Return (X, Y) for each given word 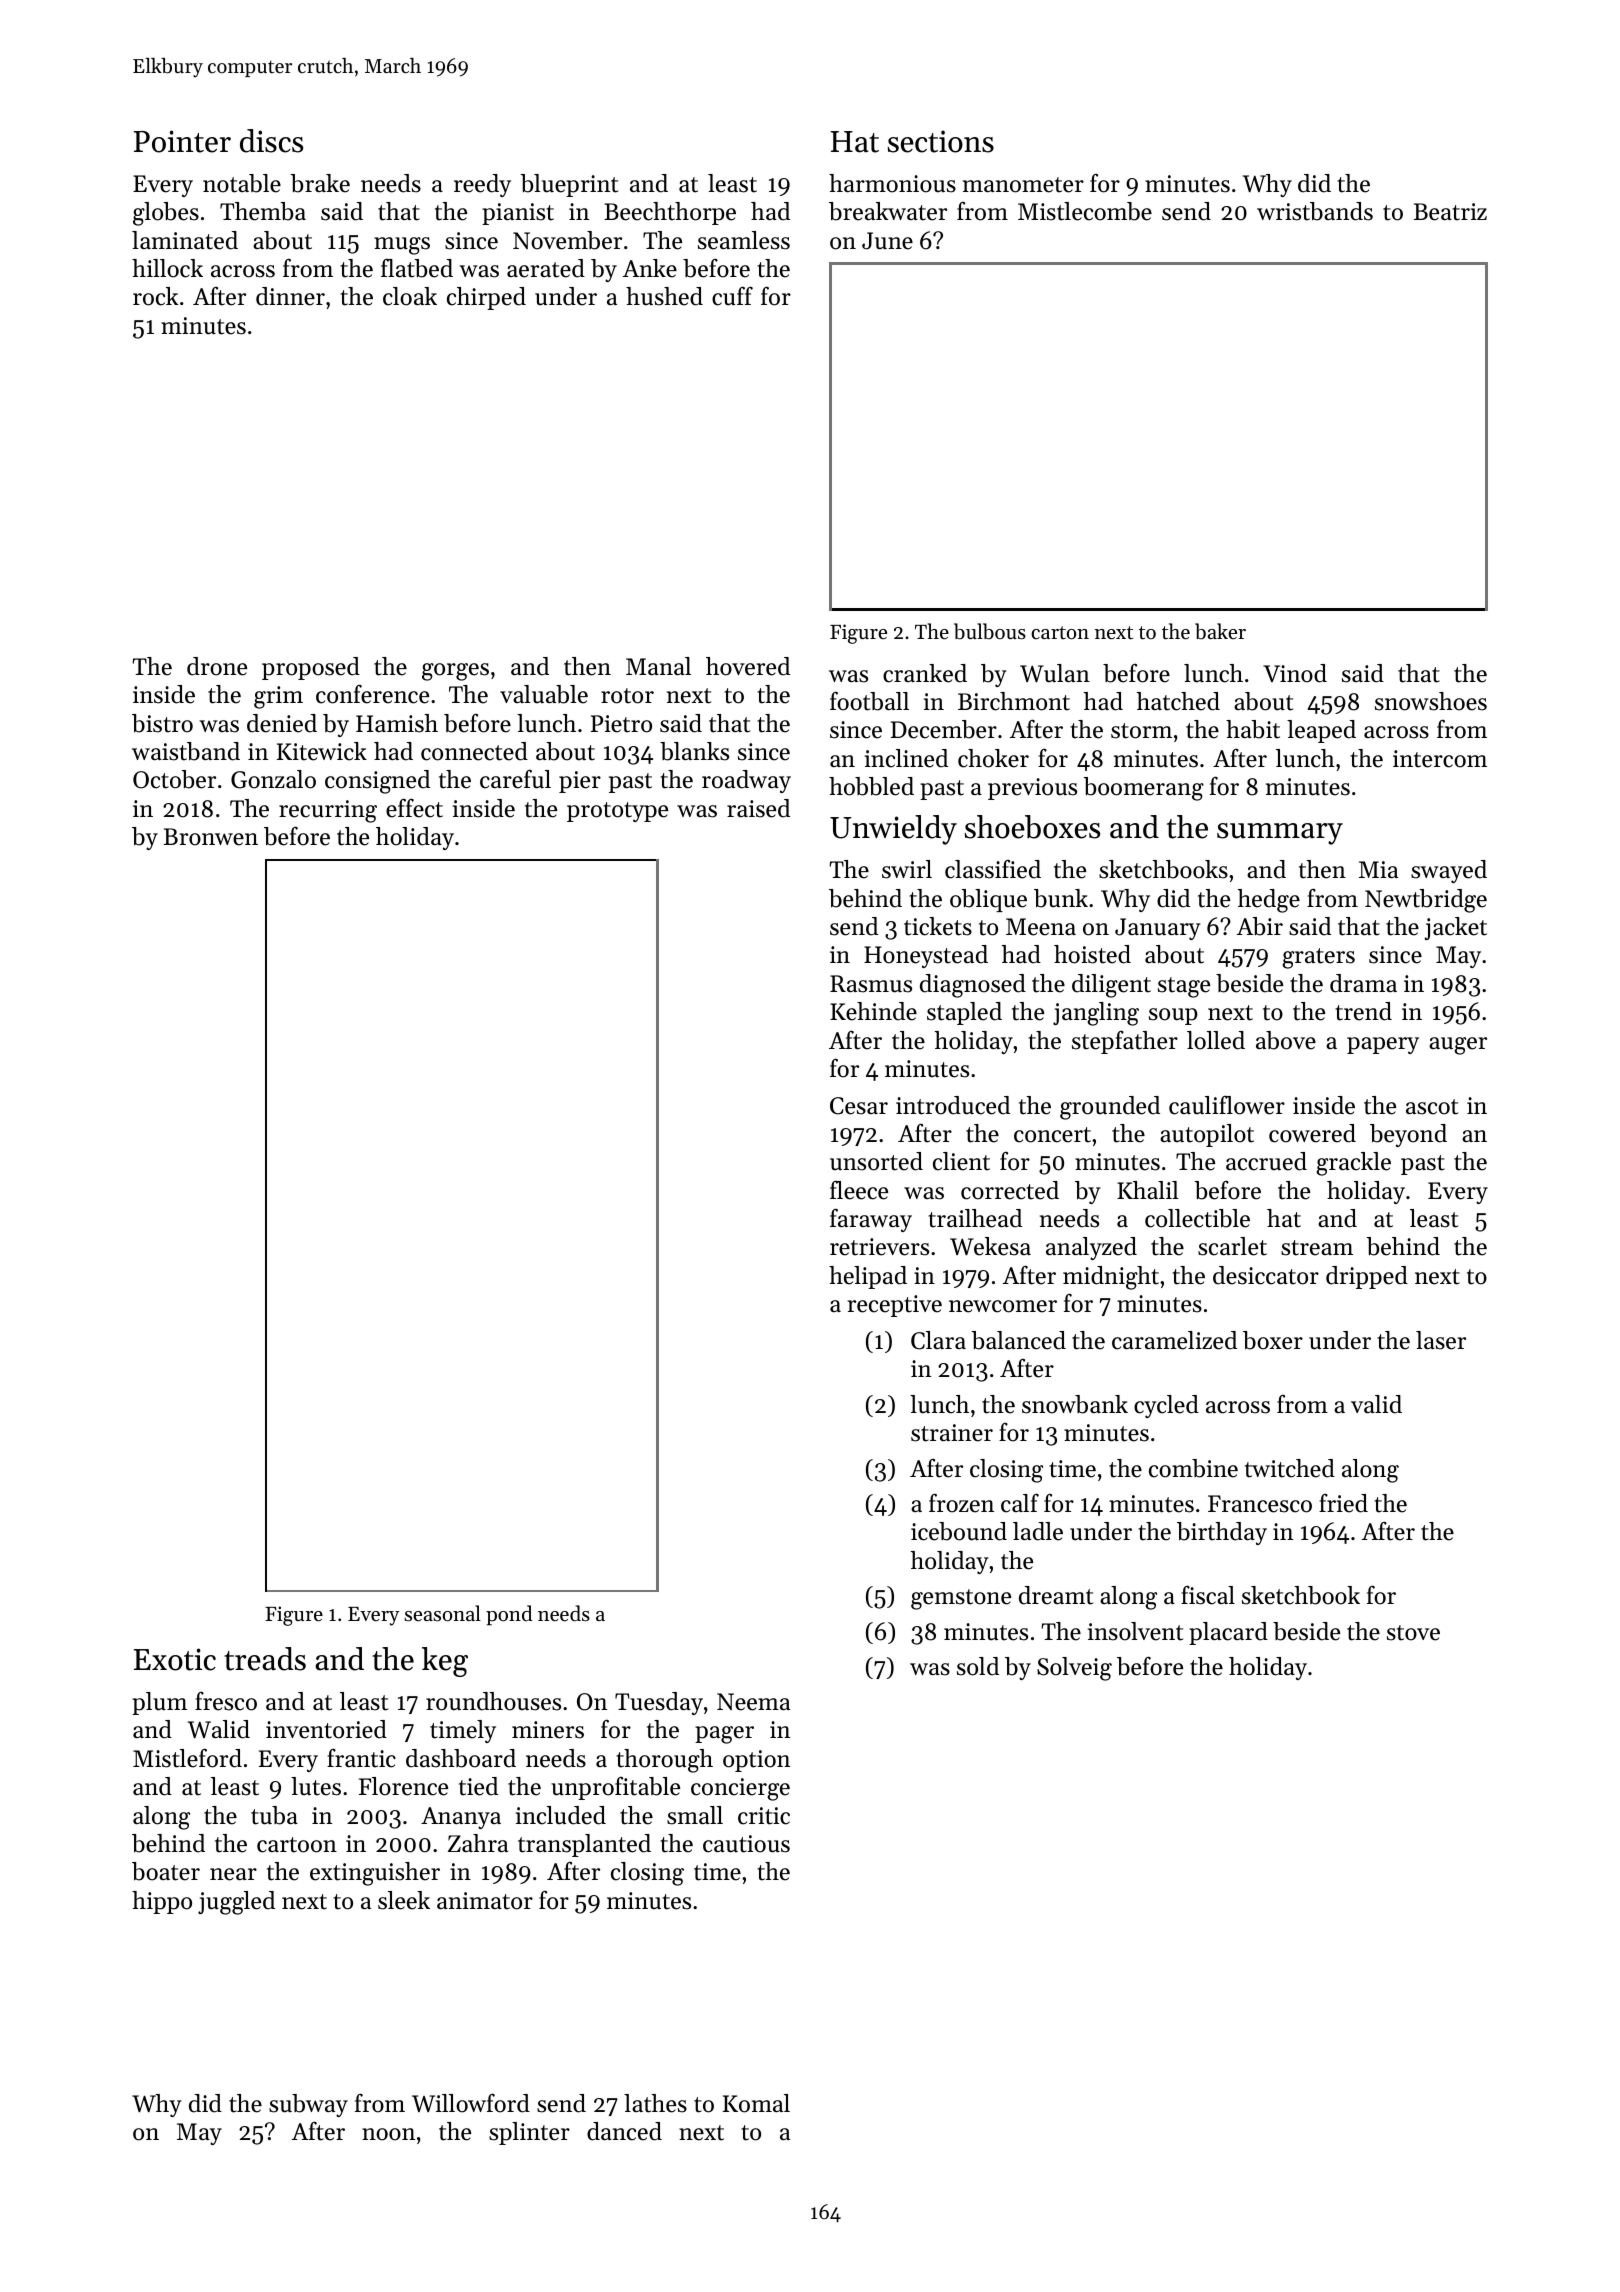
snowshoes (1431, 701)
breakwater (888, 211)
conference (372, 694)
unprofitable (615, 1788)
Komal (756, 2103)
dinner (290, 296)
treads (265, 1659)
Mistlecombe (1085, 211)
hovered (748, 666)
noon (388, 2134)
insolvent (1135, 1631)
